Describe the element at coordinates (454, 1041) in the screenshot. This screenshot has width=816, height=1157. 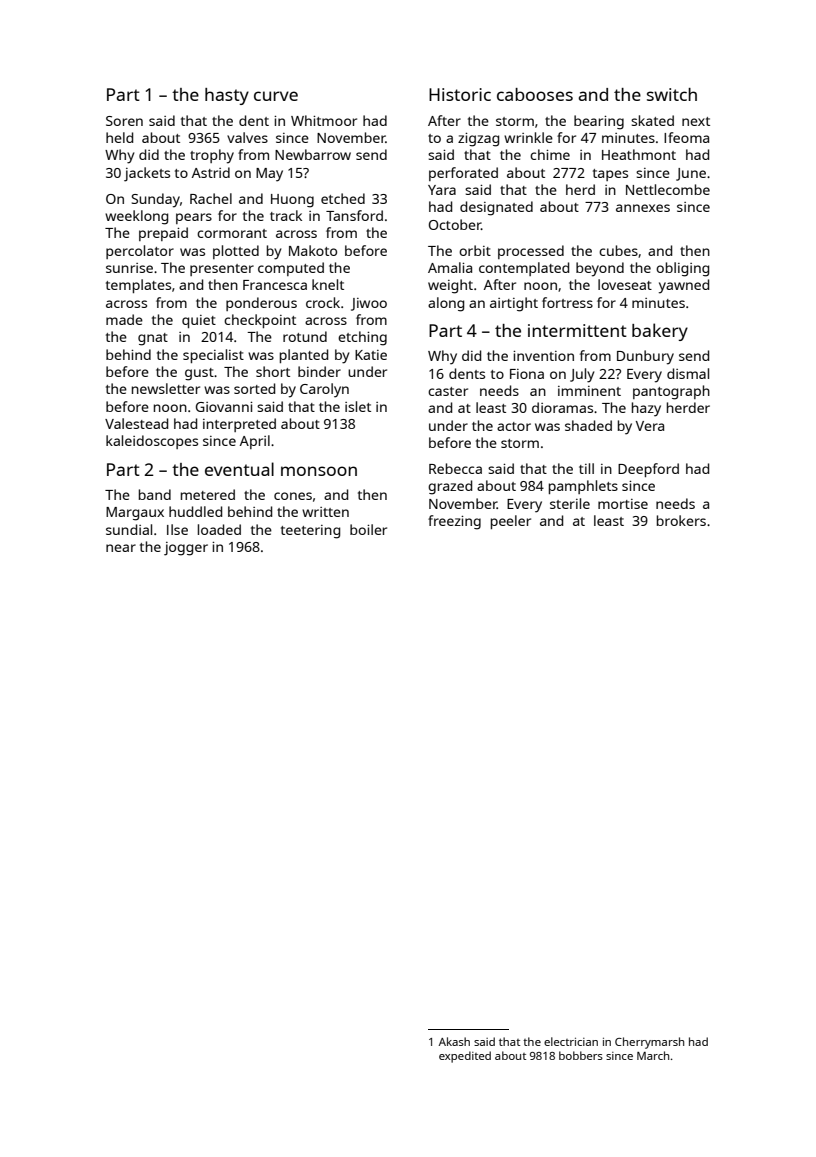
I see `Akash` at that location.
